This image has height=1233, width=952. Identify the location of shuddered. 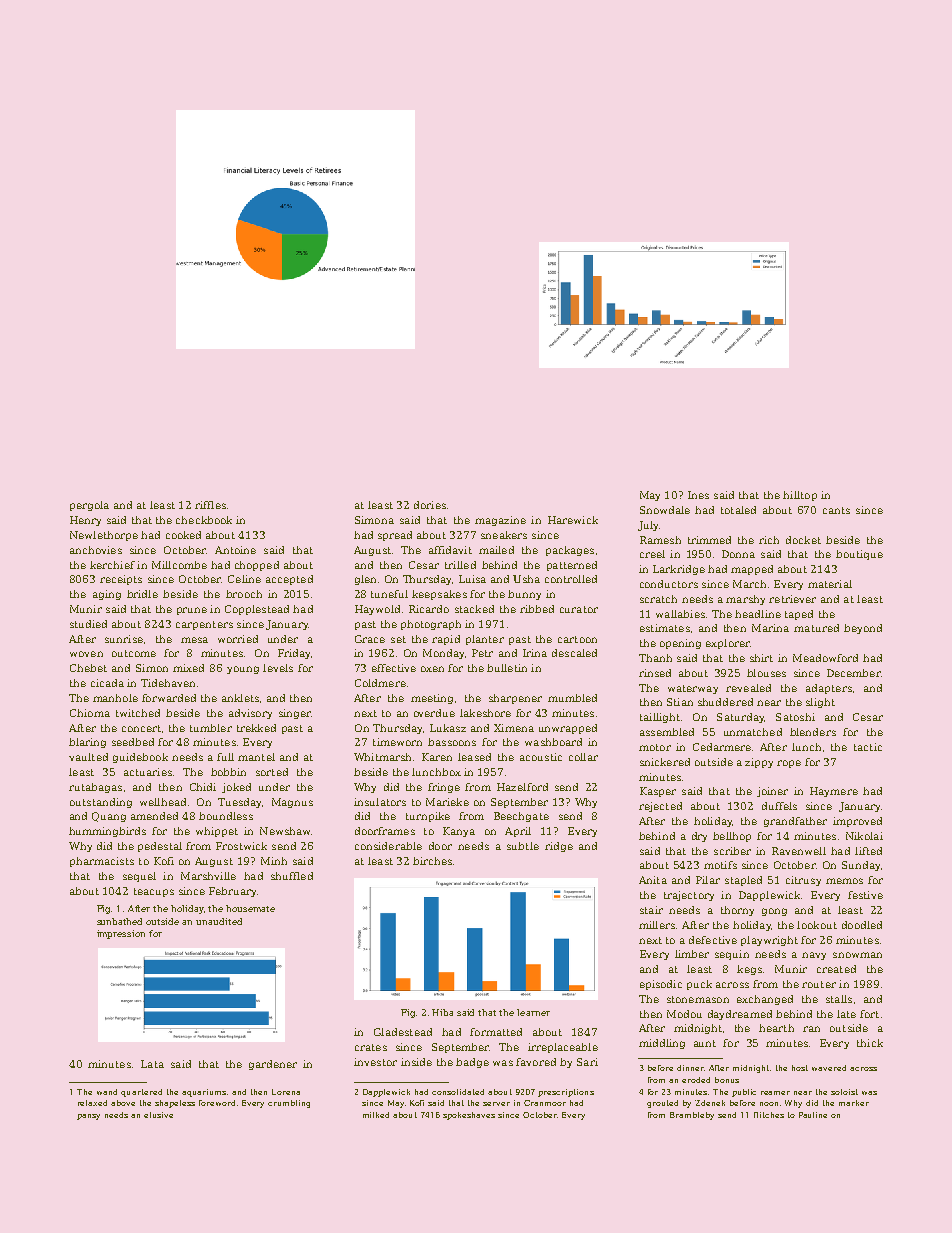
(725, 702).
